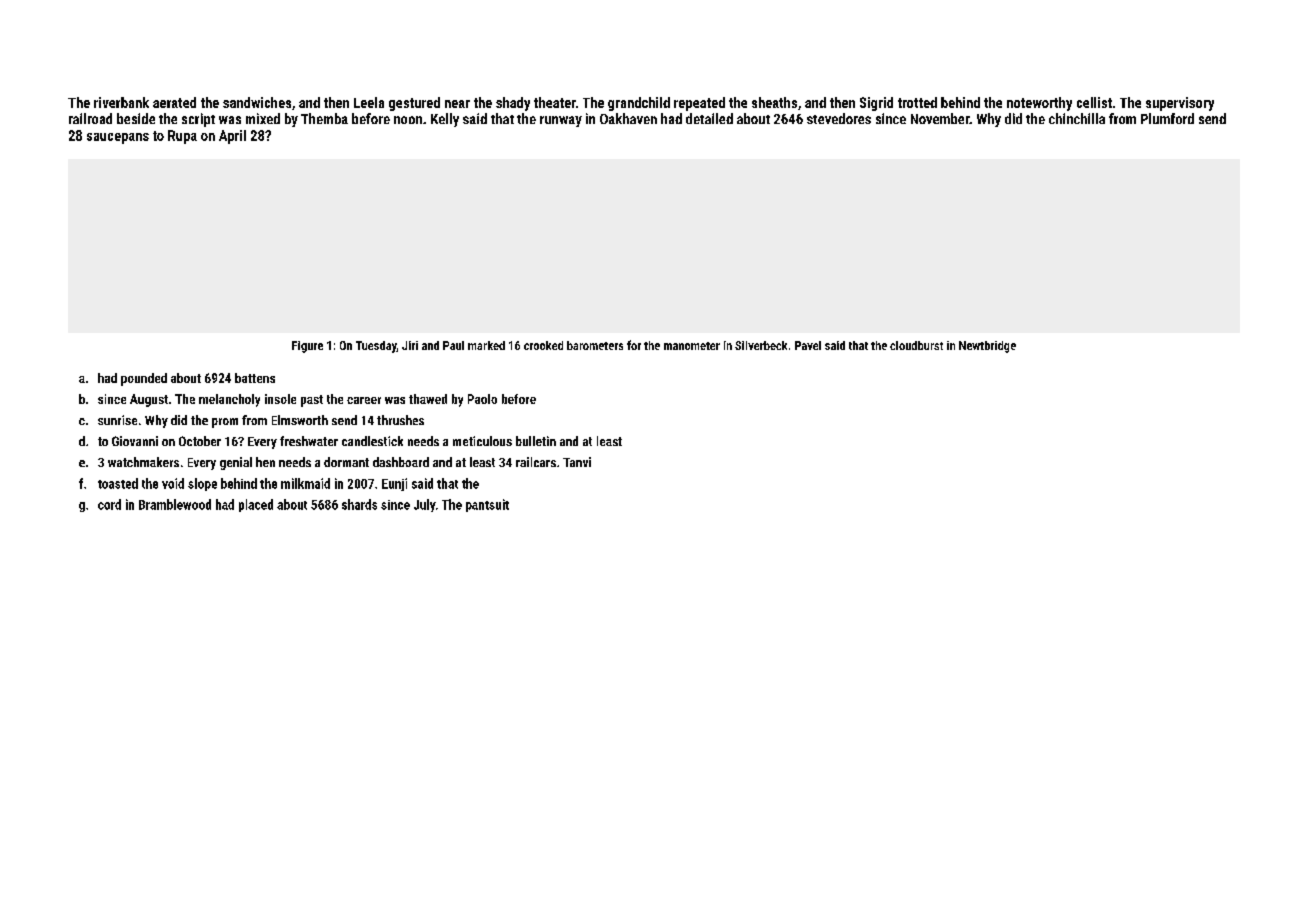 The width and height of the screenshot is (1308, 924). I want to click on Pavel, so click(808, 345).
